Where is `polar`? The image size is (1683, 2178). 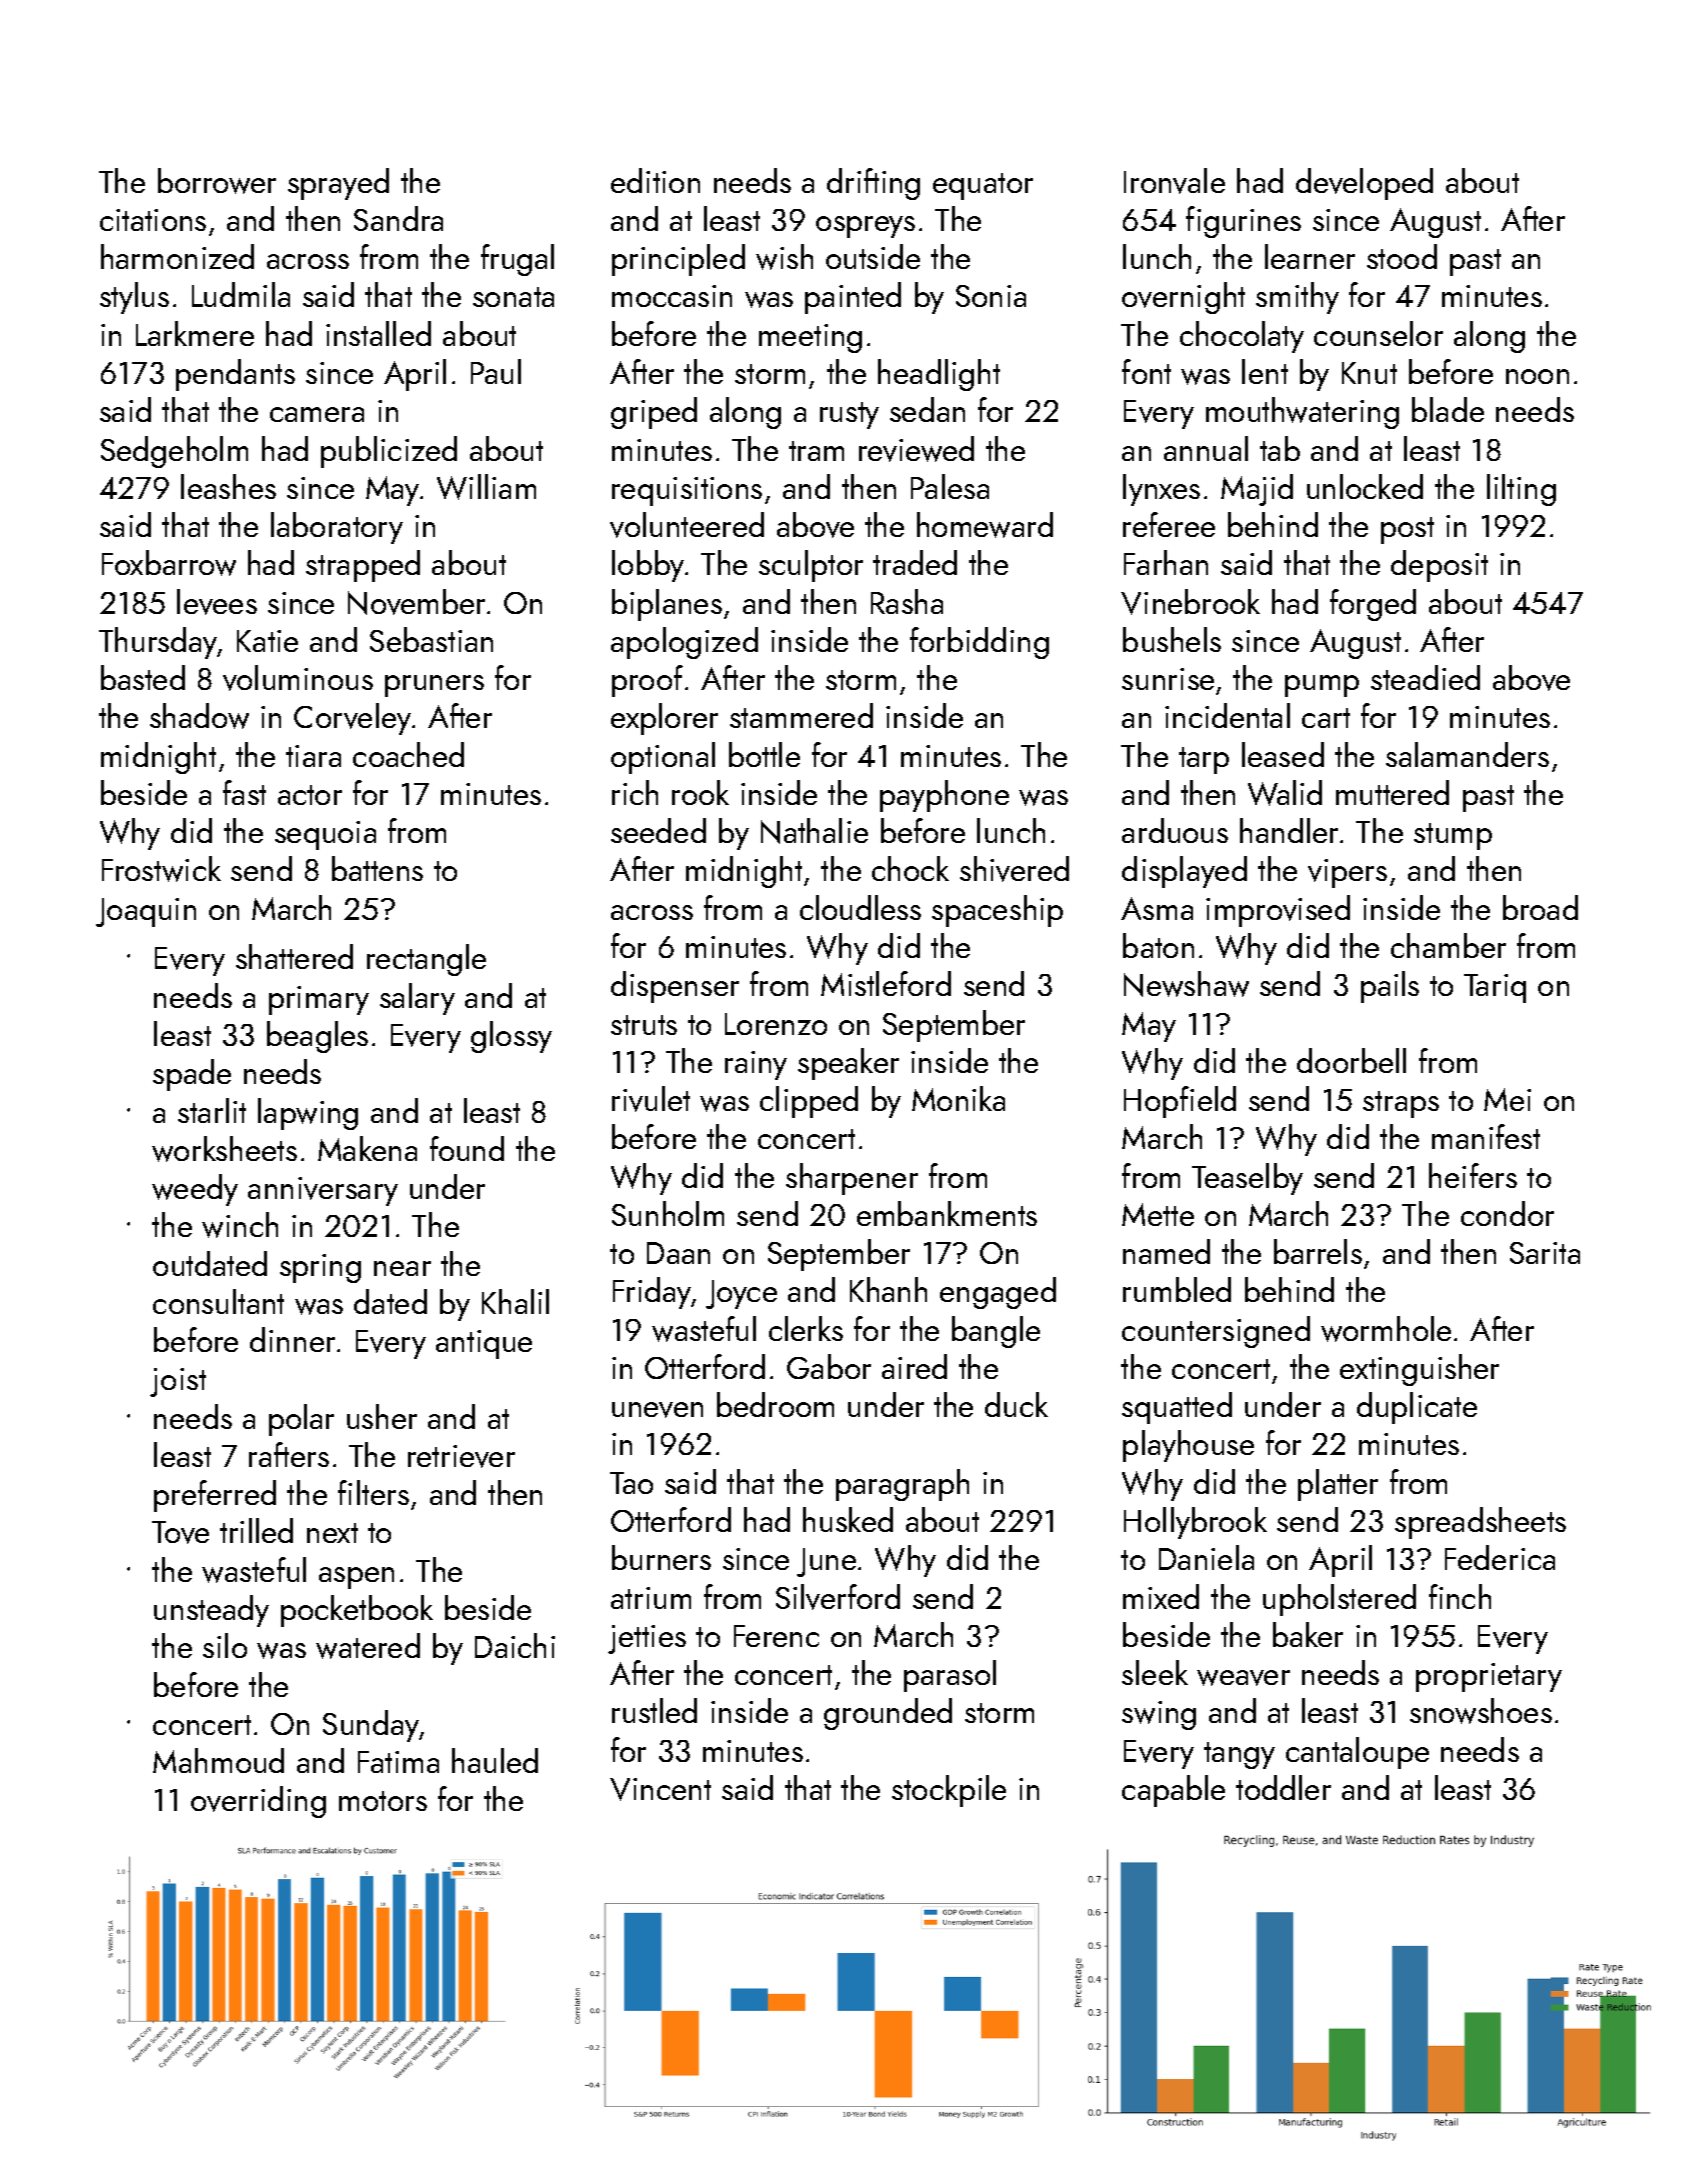 polar is located at coordinates (301, 1420).
